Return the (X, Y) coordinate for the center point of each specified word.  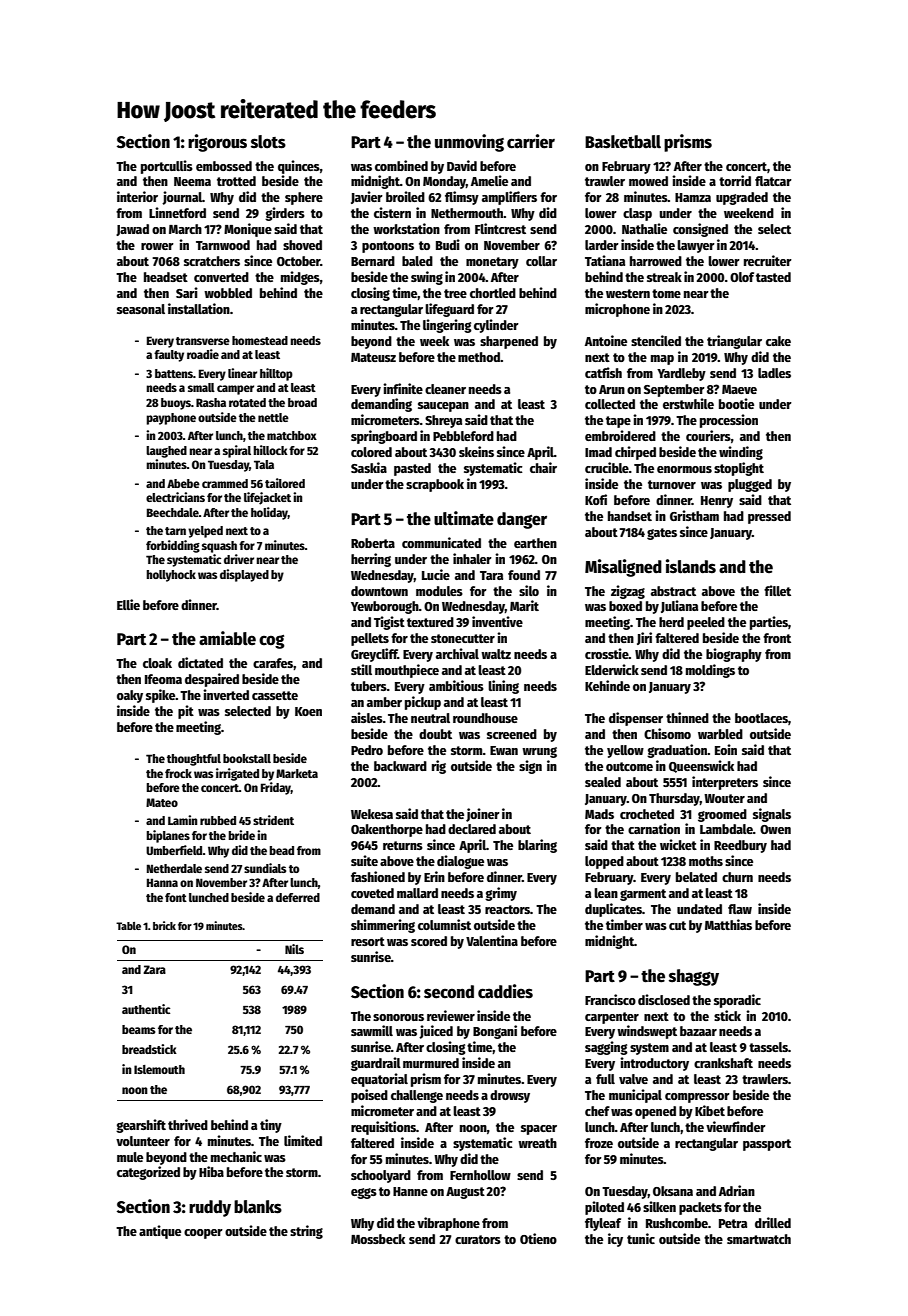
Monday (444, 182)
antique (160, 1232)
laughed (166, 452)
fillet (777, 590)
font (176, 897)
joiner (483, 815)
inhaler (472, 558)
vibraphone (448, 1224)
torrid (735, 180)
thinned (687, 717)
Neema (192, 181)
